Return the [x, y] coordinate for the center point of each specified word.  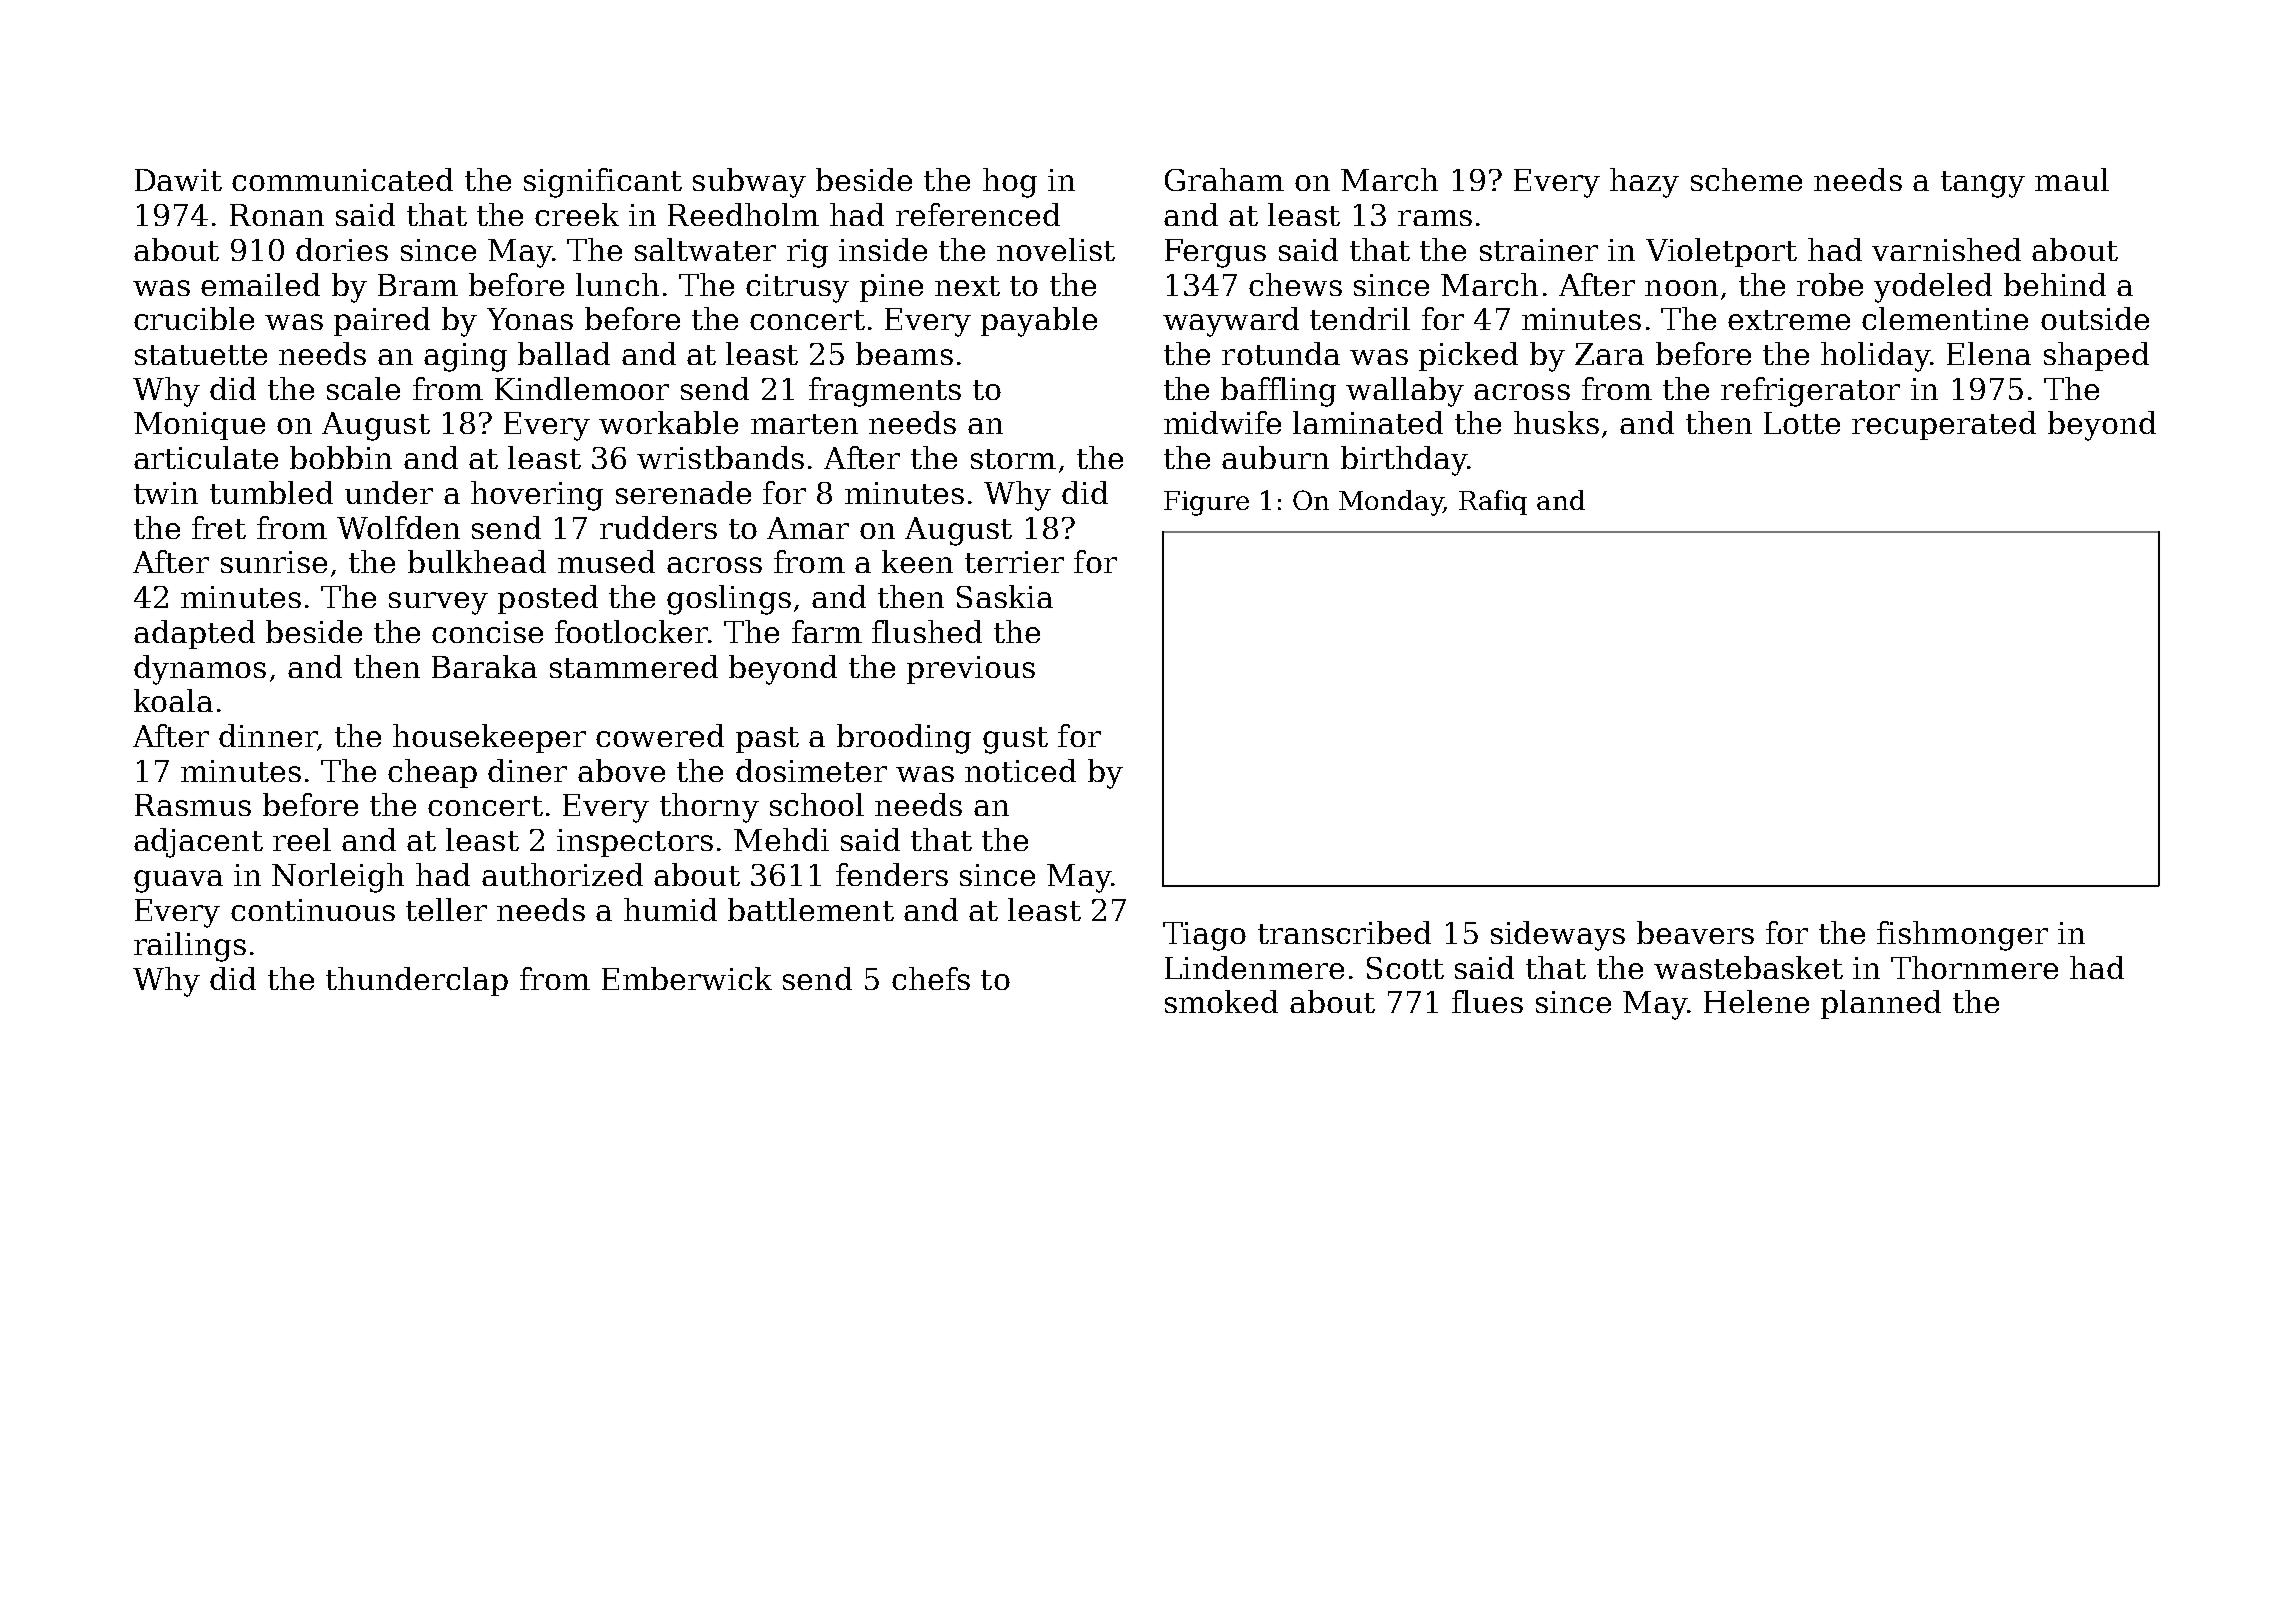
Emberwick [687, 978]
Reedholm [743, 214]
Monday [1391, 503]
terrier [1014, 562]
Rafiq [1493, 502]
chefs [931, 978]
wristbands [720, 457]
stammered [634, 666]
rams [1435, 218]
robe [1830, 284]
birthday [1404, 461]
